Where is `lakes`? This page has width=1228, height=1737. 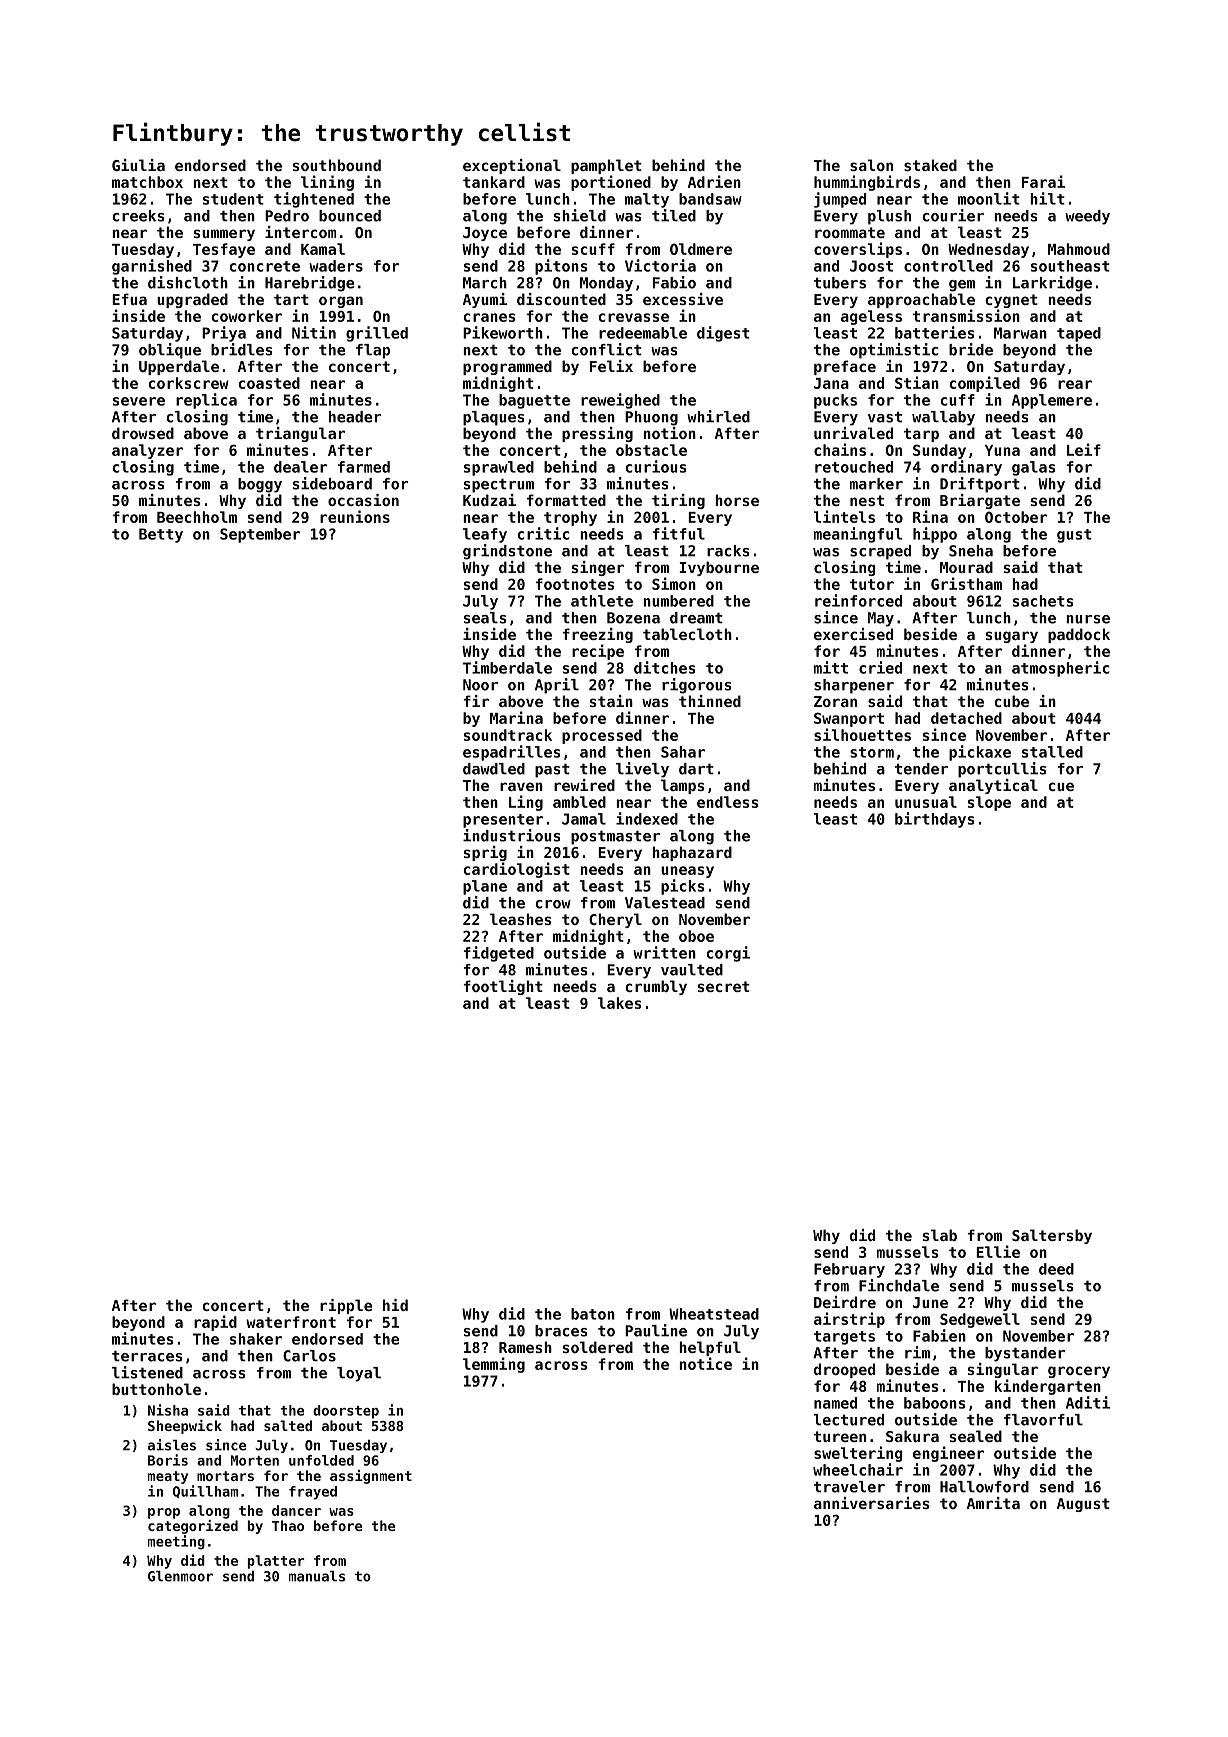
lakes is located at coordinates (620, 1003).
